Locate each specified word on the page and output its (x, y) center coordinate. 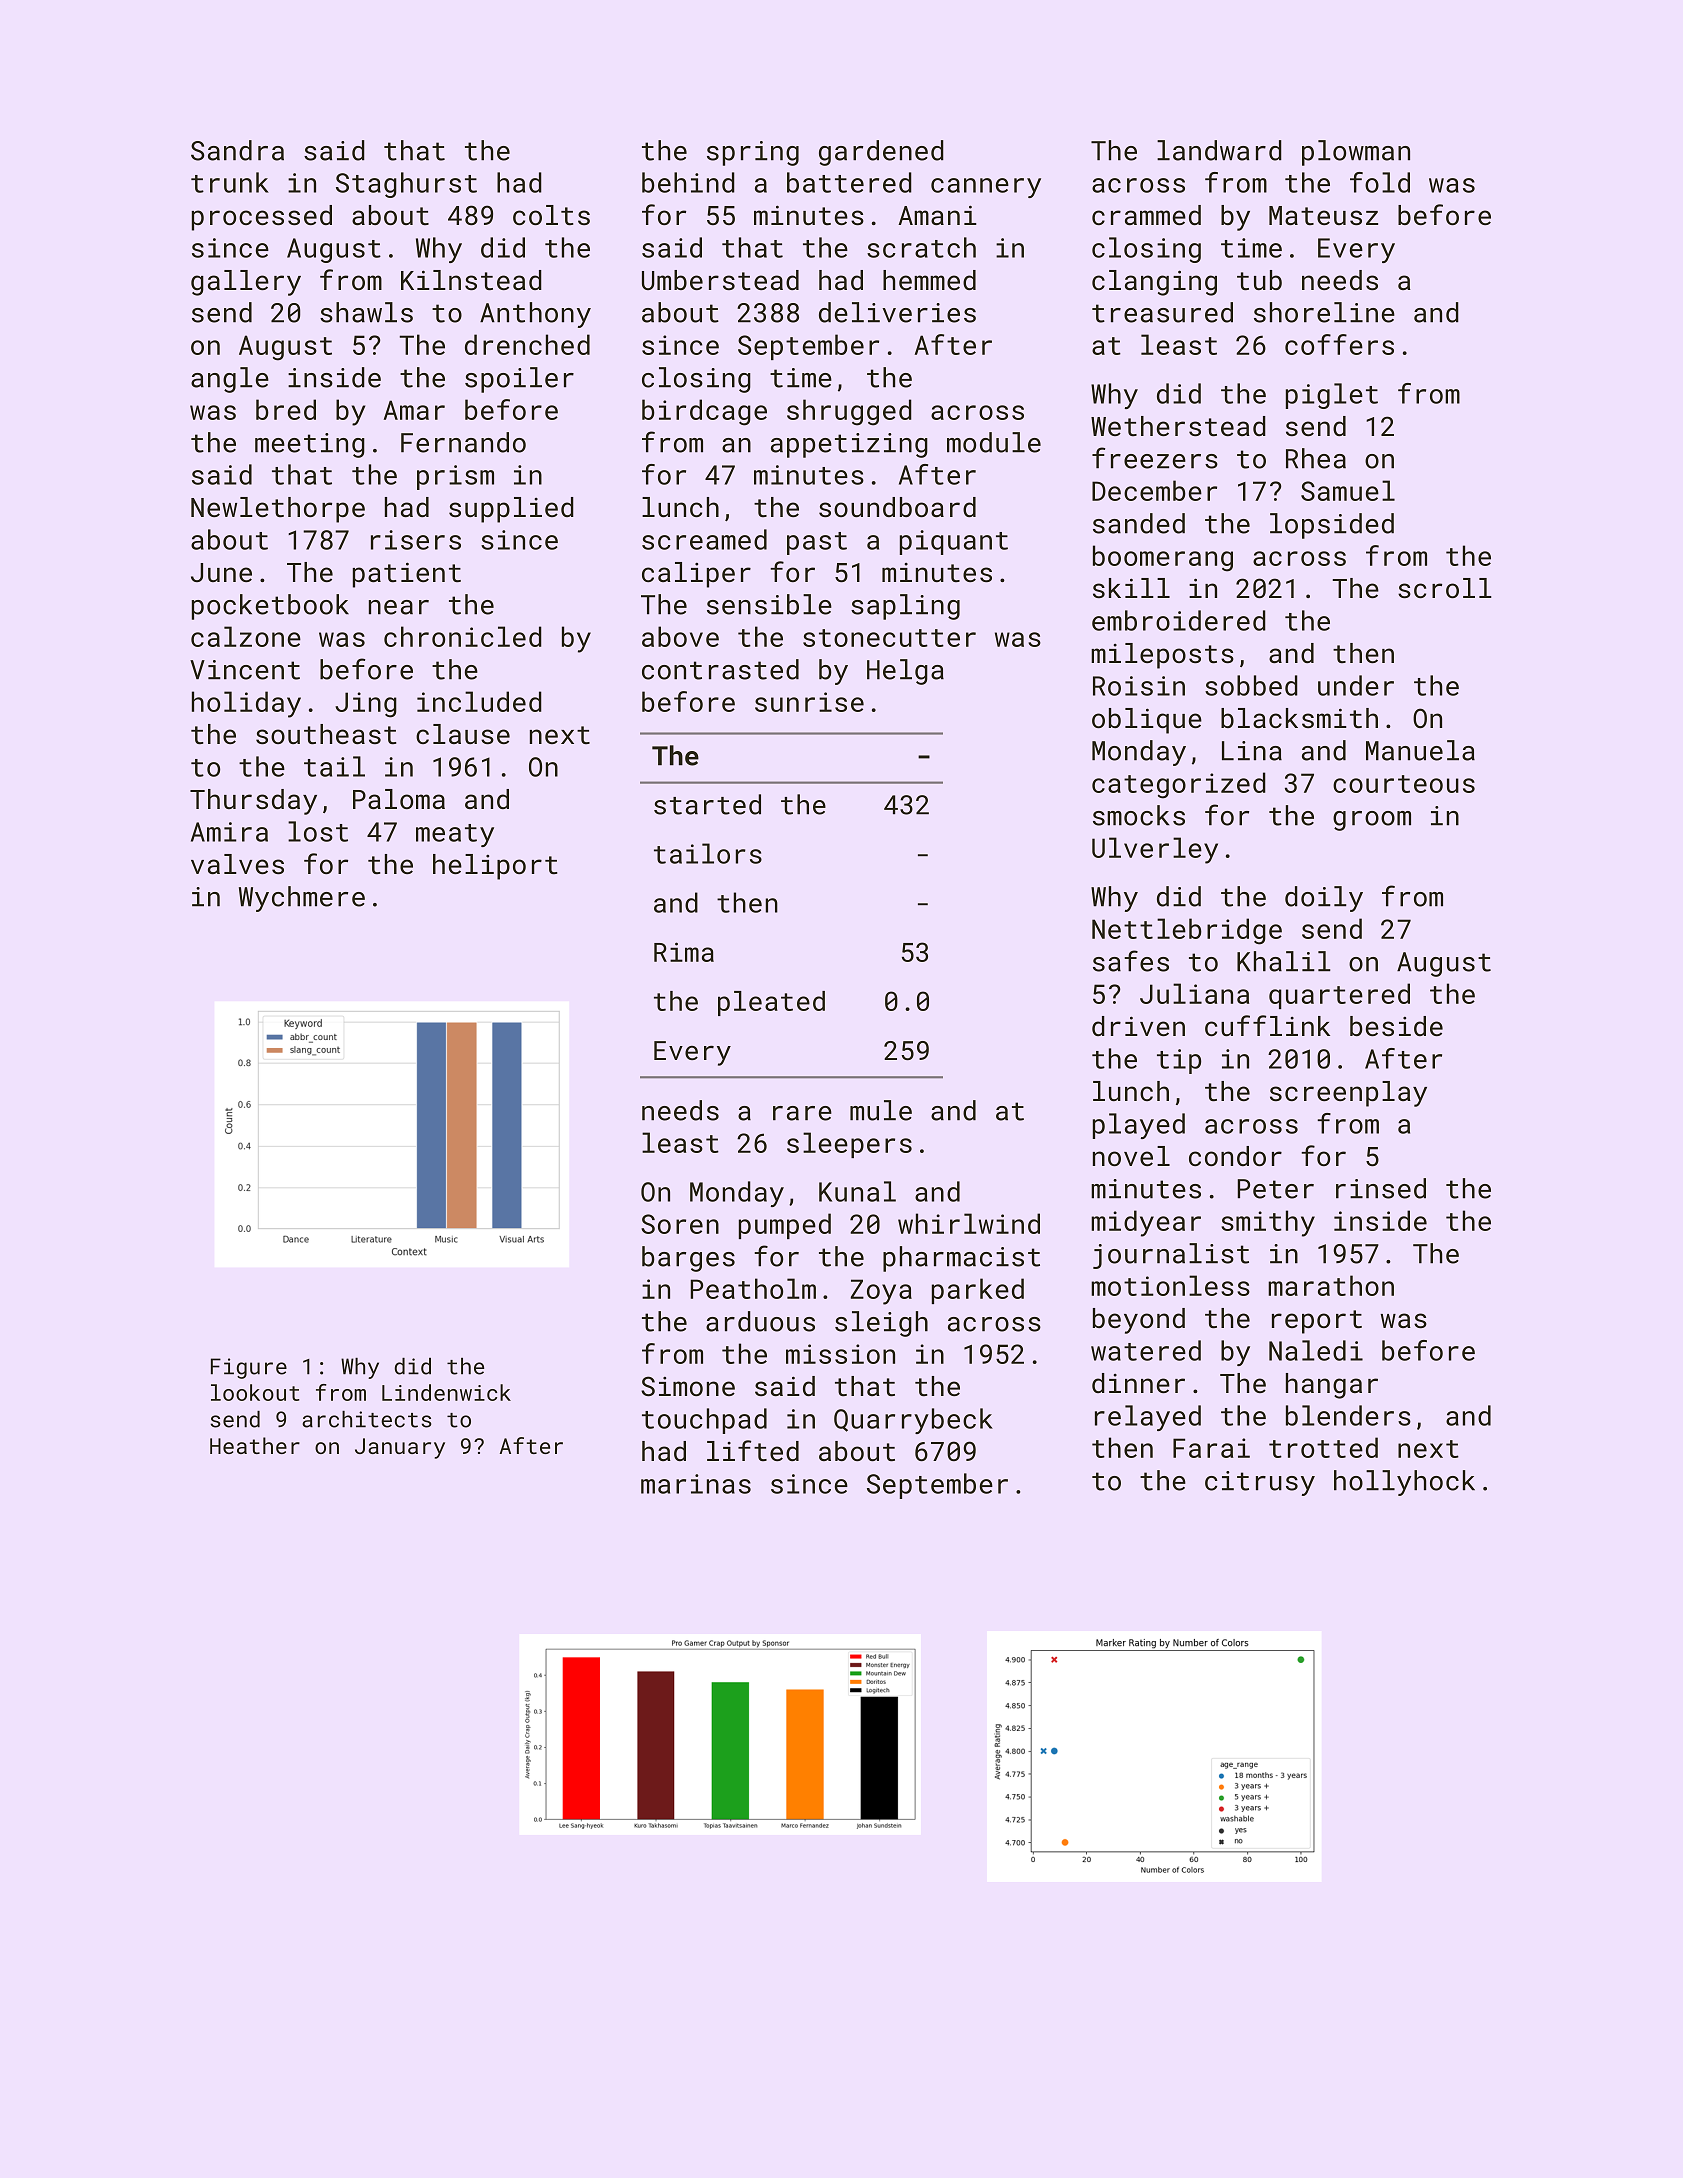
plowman (1356, 153)
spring (753, 153)
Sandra (237, 150)
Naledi (1316, 1350)
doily (1324, 899)
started (707, 804)
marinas (696, 1484)
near (399, 607)
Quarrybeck (913, 1421)
